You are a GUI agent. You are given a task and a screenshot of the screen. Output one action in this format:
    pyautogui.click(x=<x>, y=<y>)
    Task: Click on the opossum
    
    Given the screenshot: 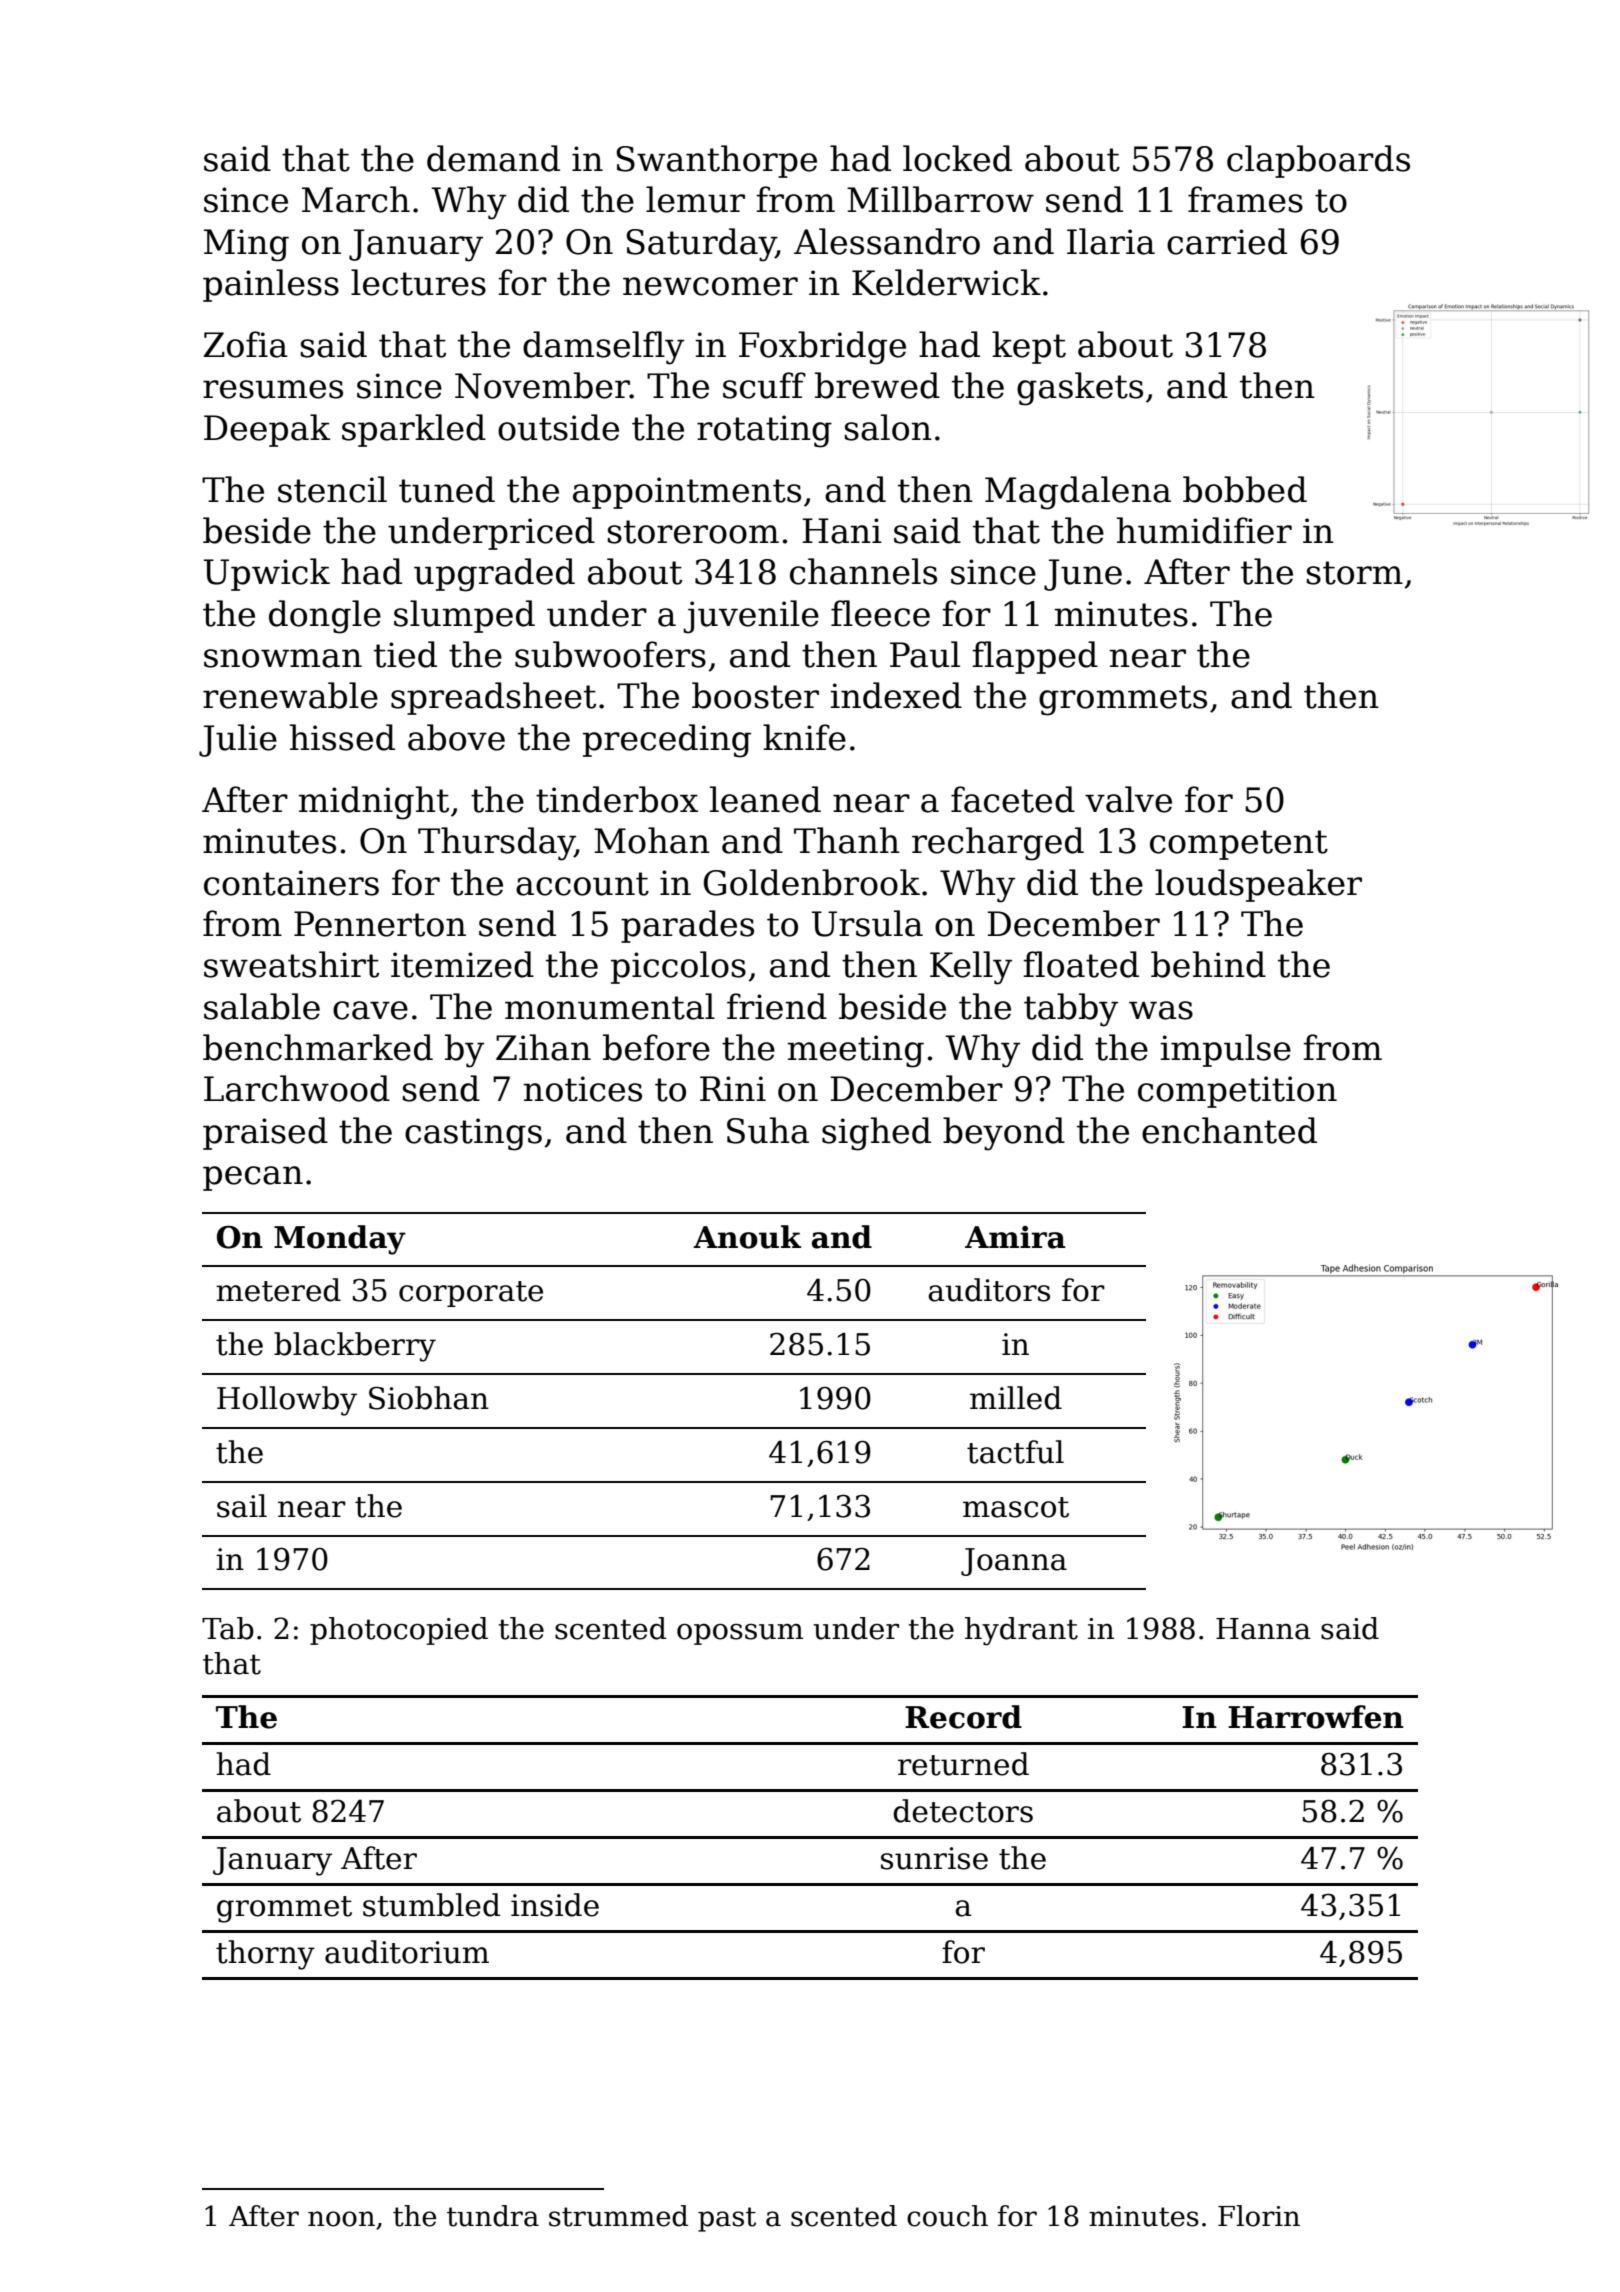 What is the action you would take?
    pyautogui.click(x=740, y=1634)
